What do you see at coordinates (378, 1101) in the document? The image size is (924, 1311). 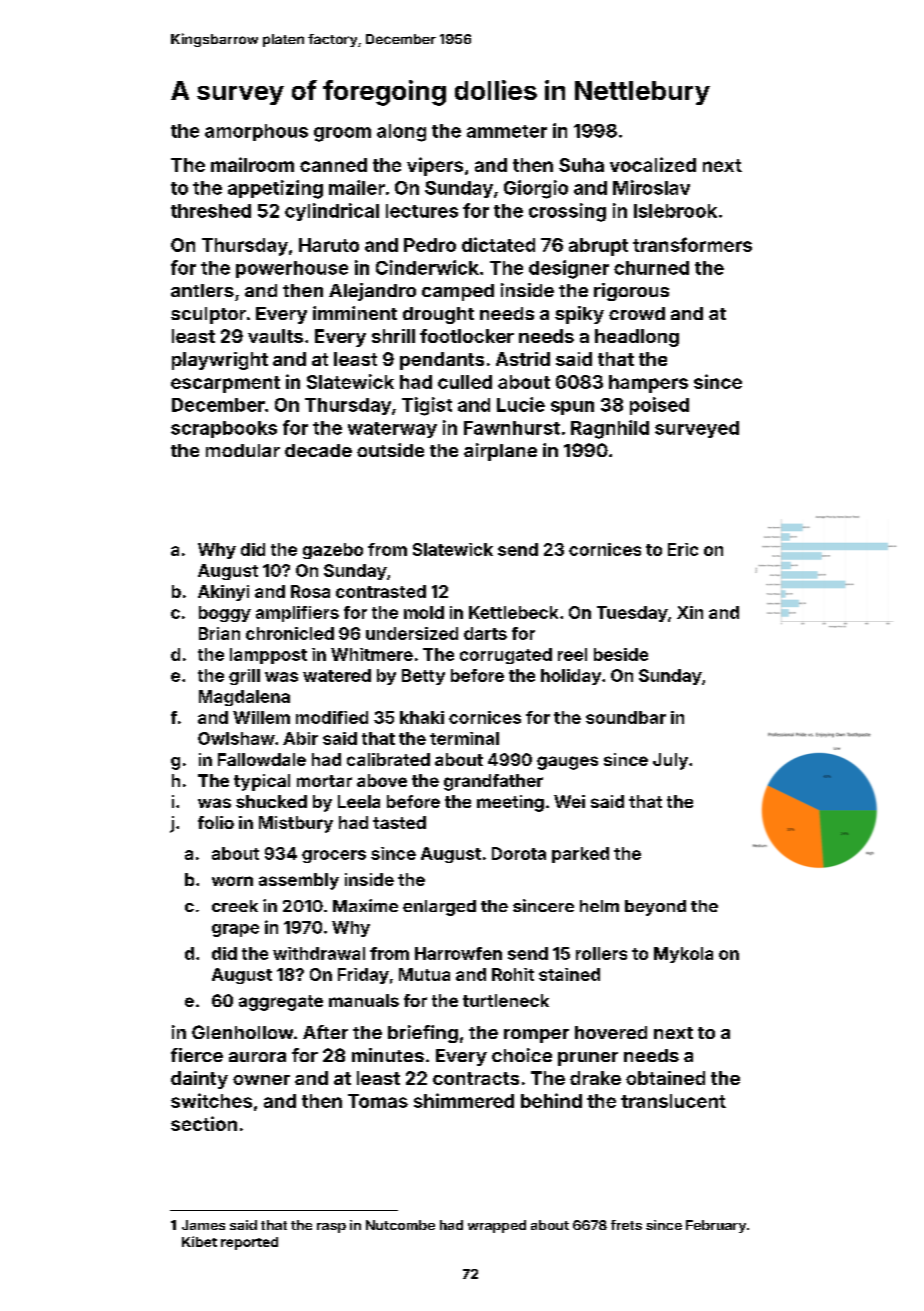 I see `Tomas` at bounding box center [378, 1101].
